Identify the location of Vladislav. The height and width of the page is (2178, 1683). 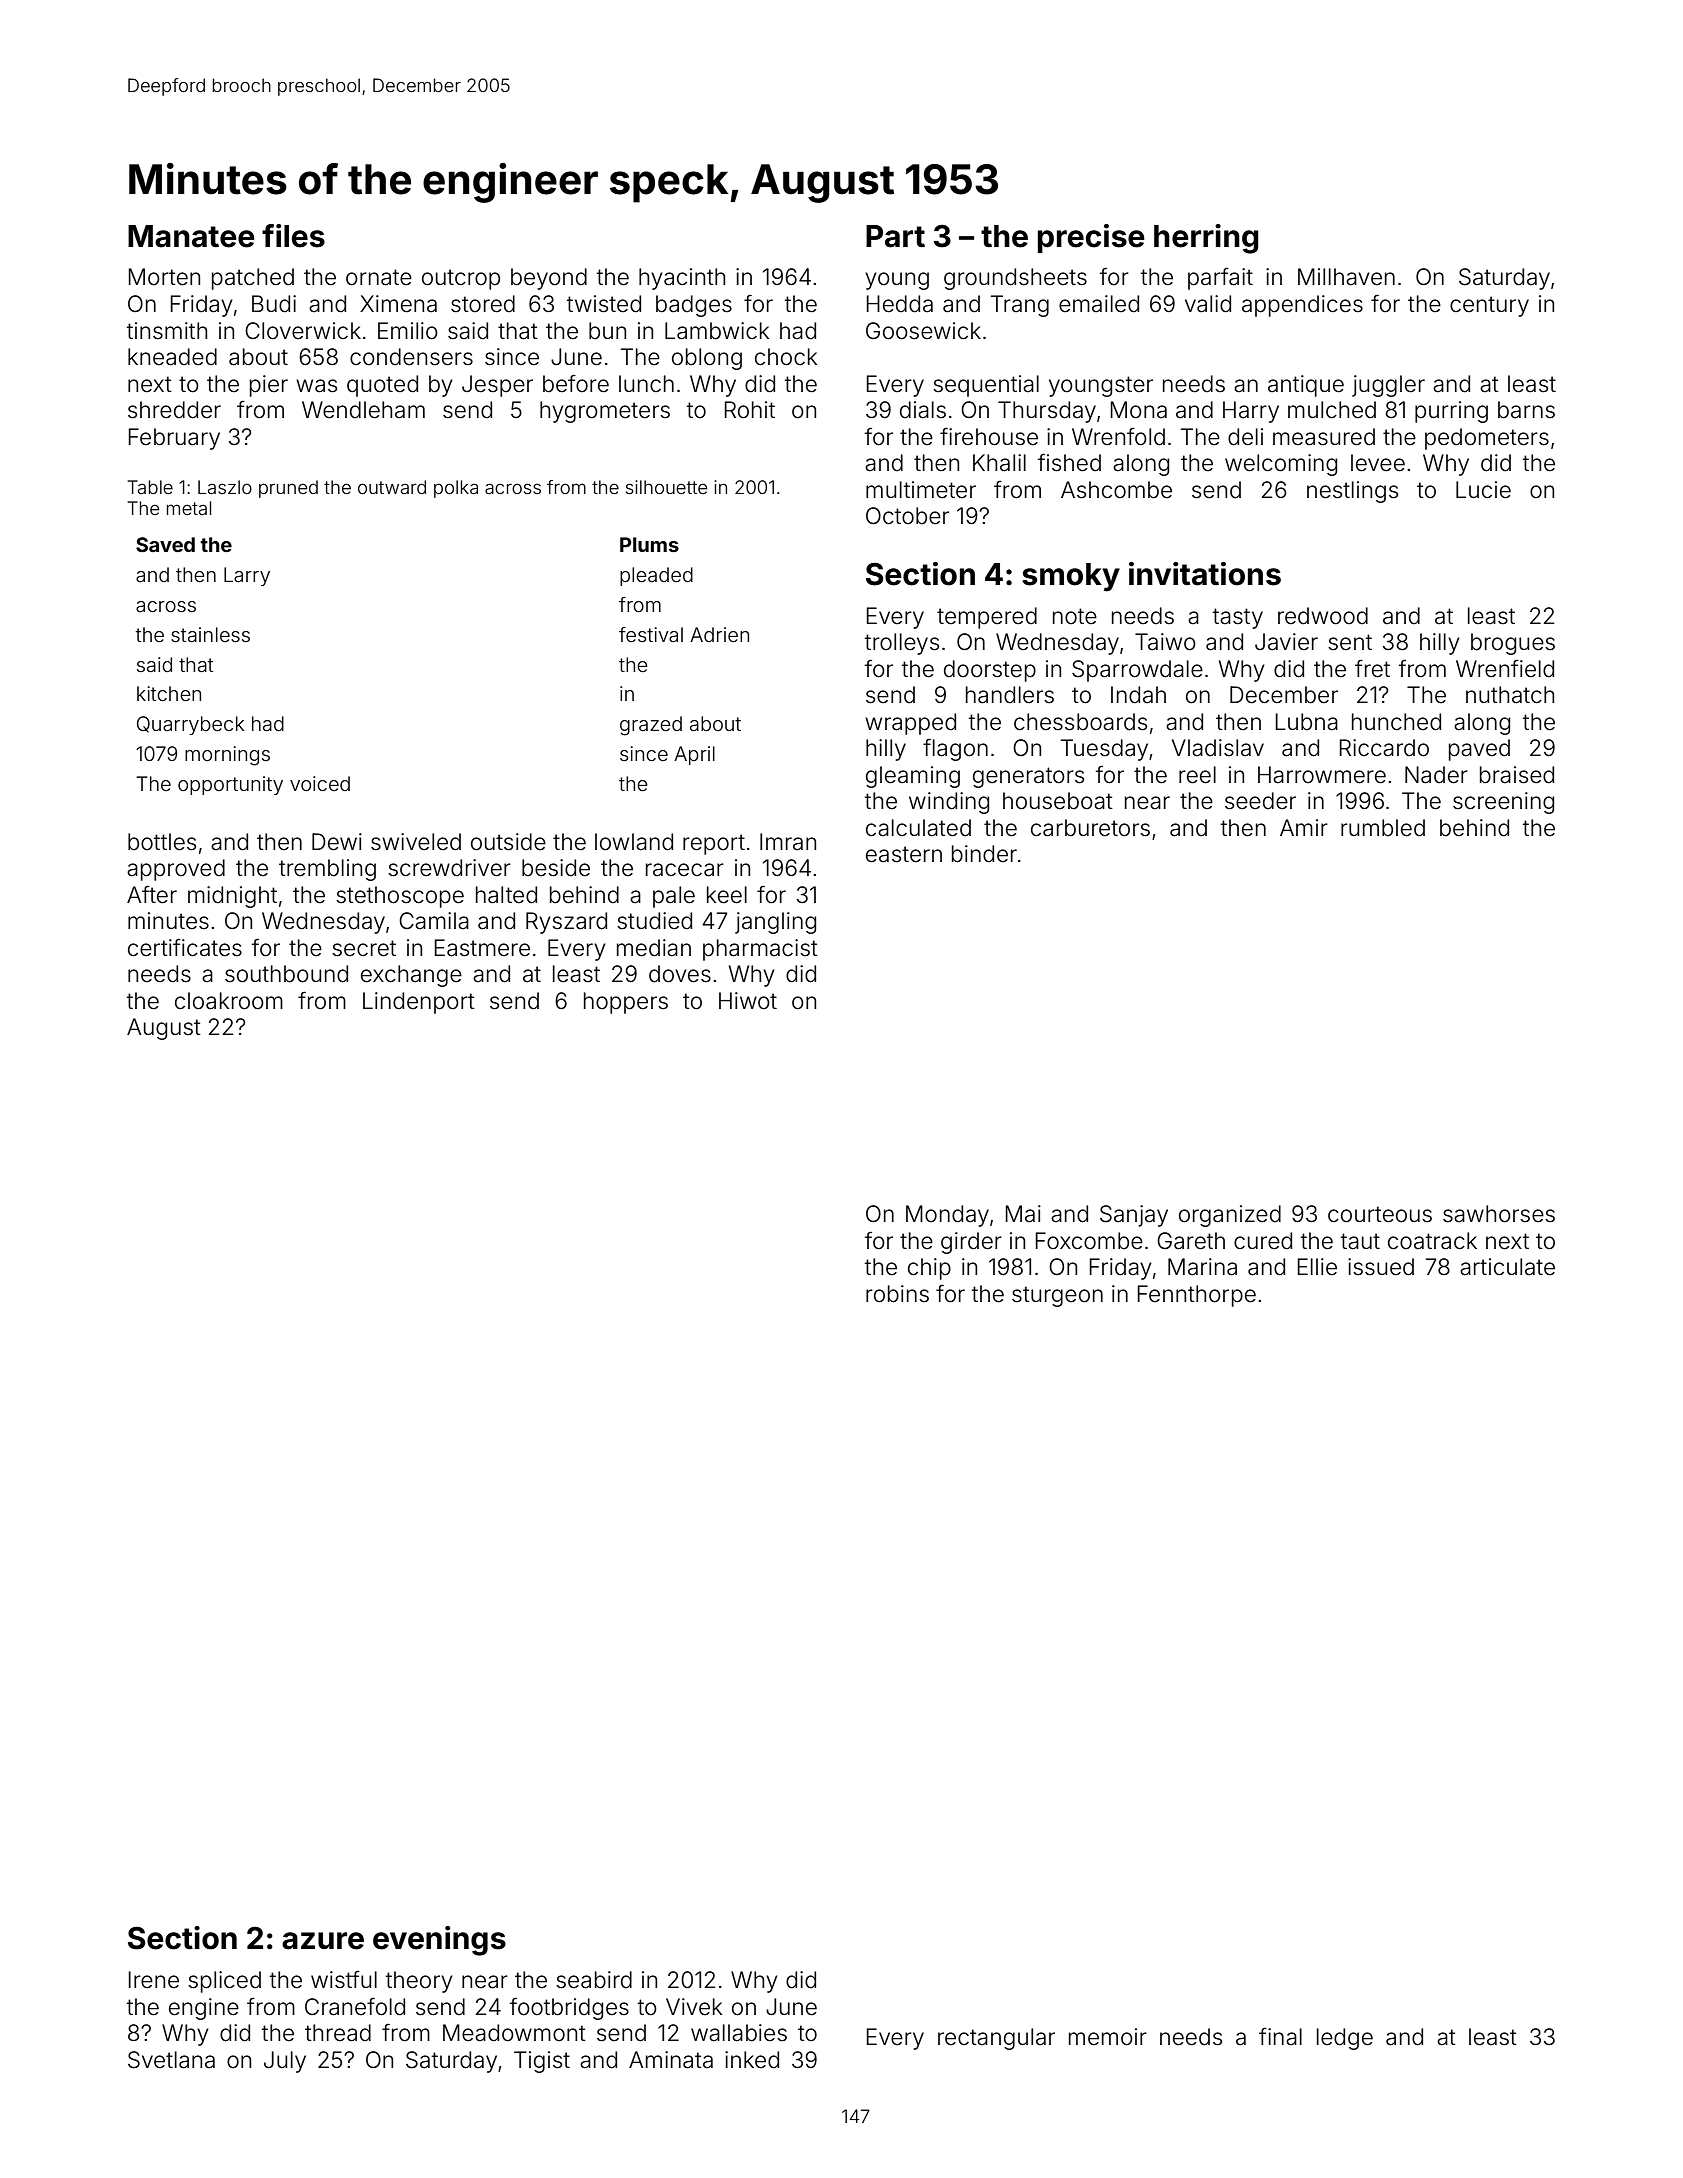
(1218, 748).
